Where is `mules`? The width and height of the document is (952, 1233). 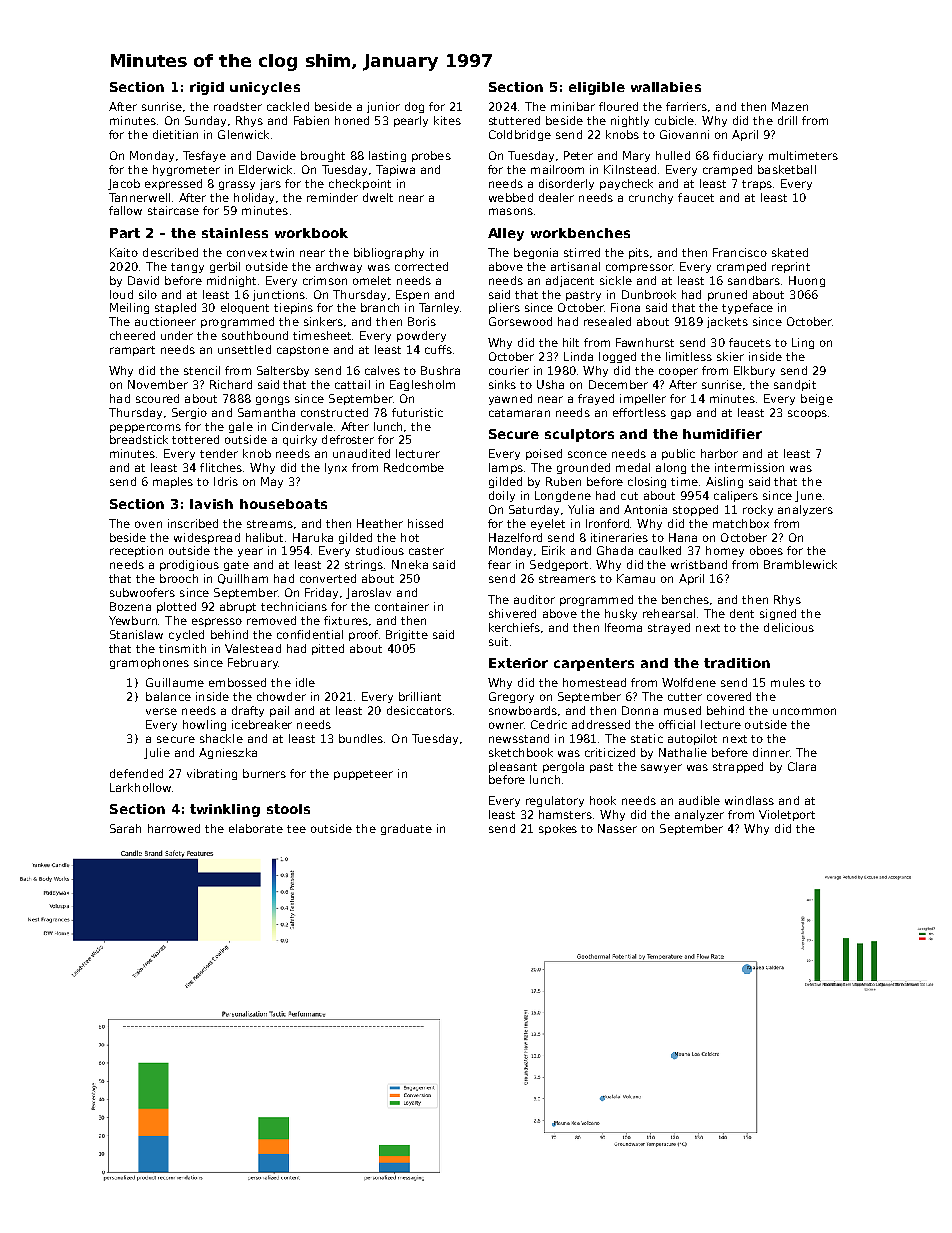
mules is located at coordinates (788, 682).
